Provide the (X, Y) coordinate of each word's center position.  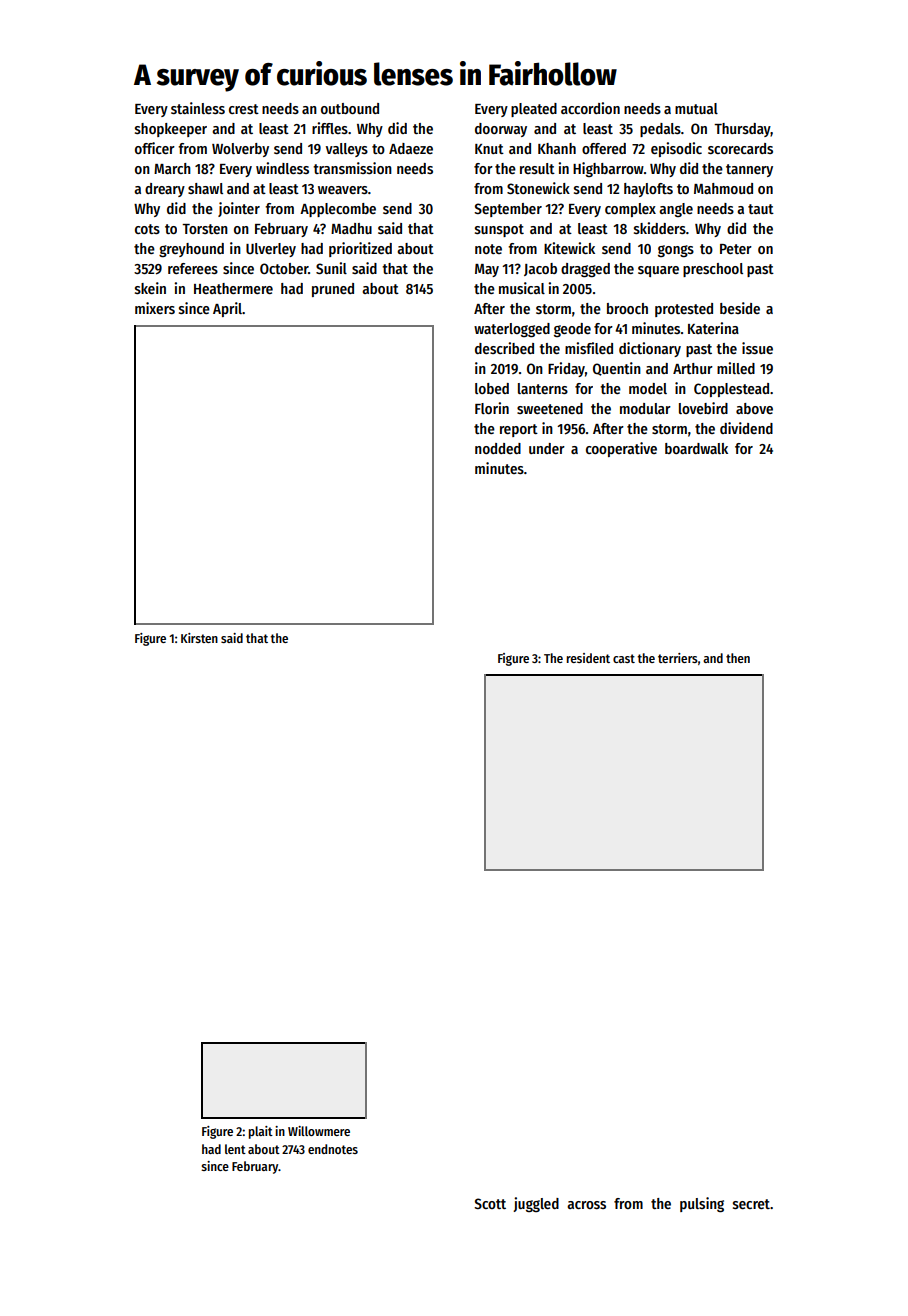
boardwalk (696, 448)
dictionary (650, 349)
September (508, 210)
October (284, 268)
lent (235, 1149)
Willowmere (319, 1131)
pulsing (702, 1204)
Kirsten (199, 638)
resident (588, 658)
